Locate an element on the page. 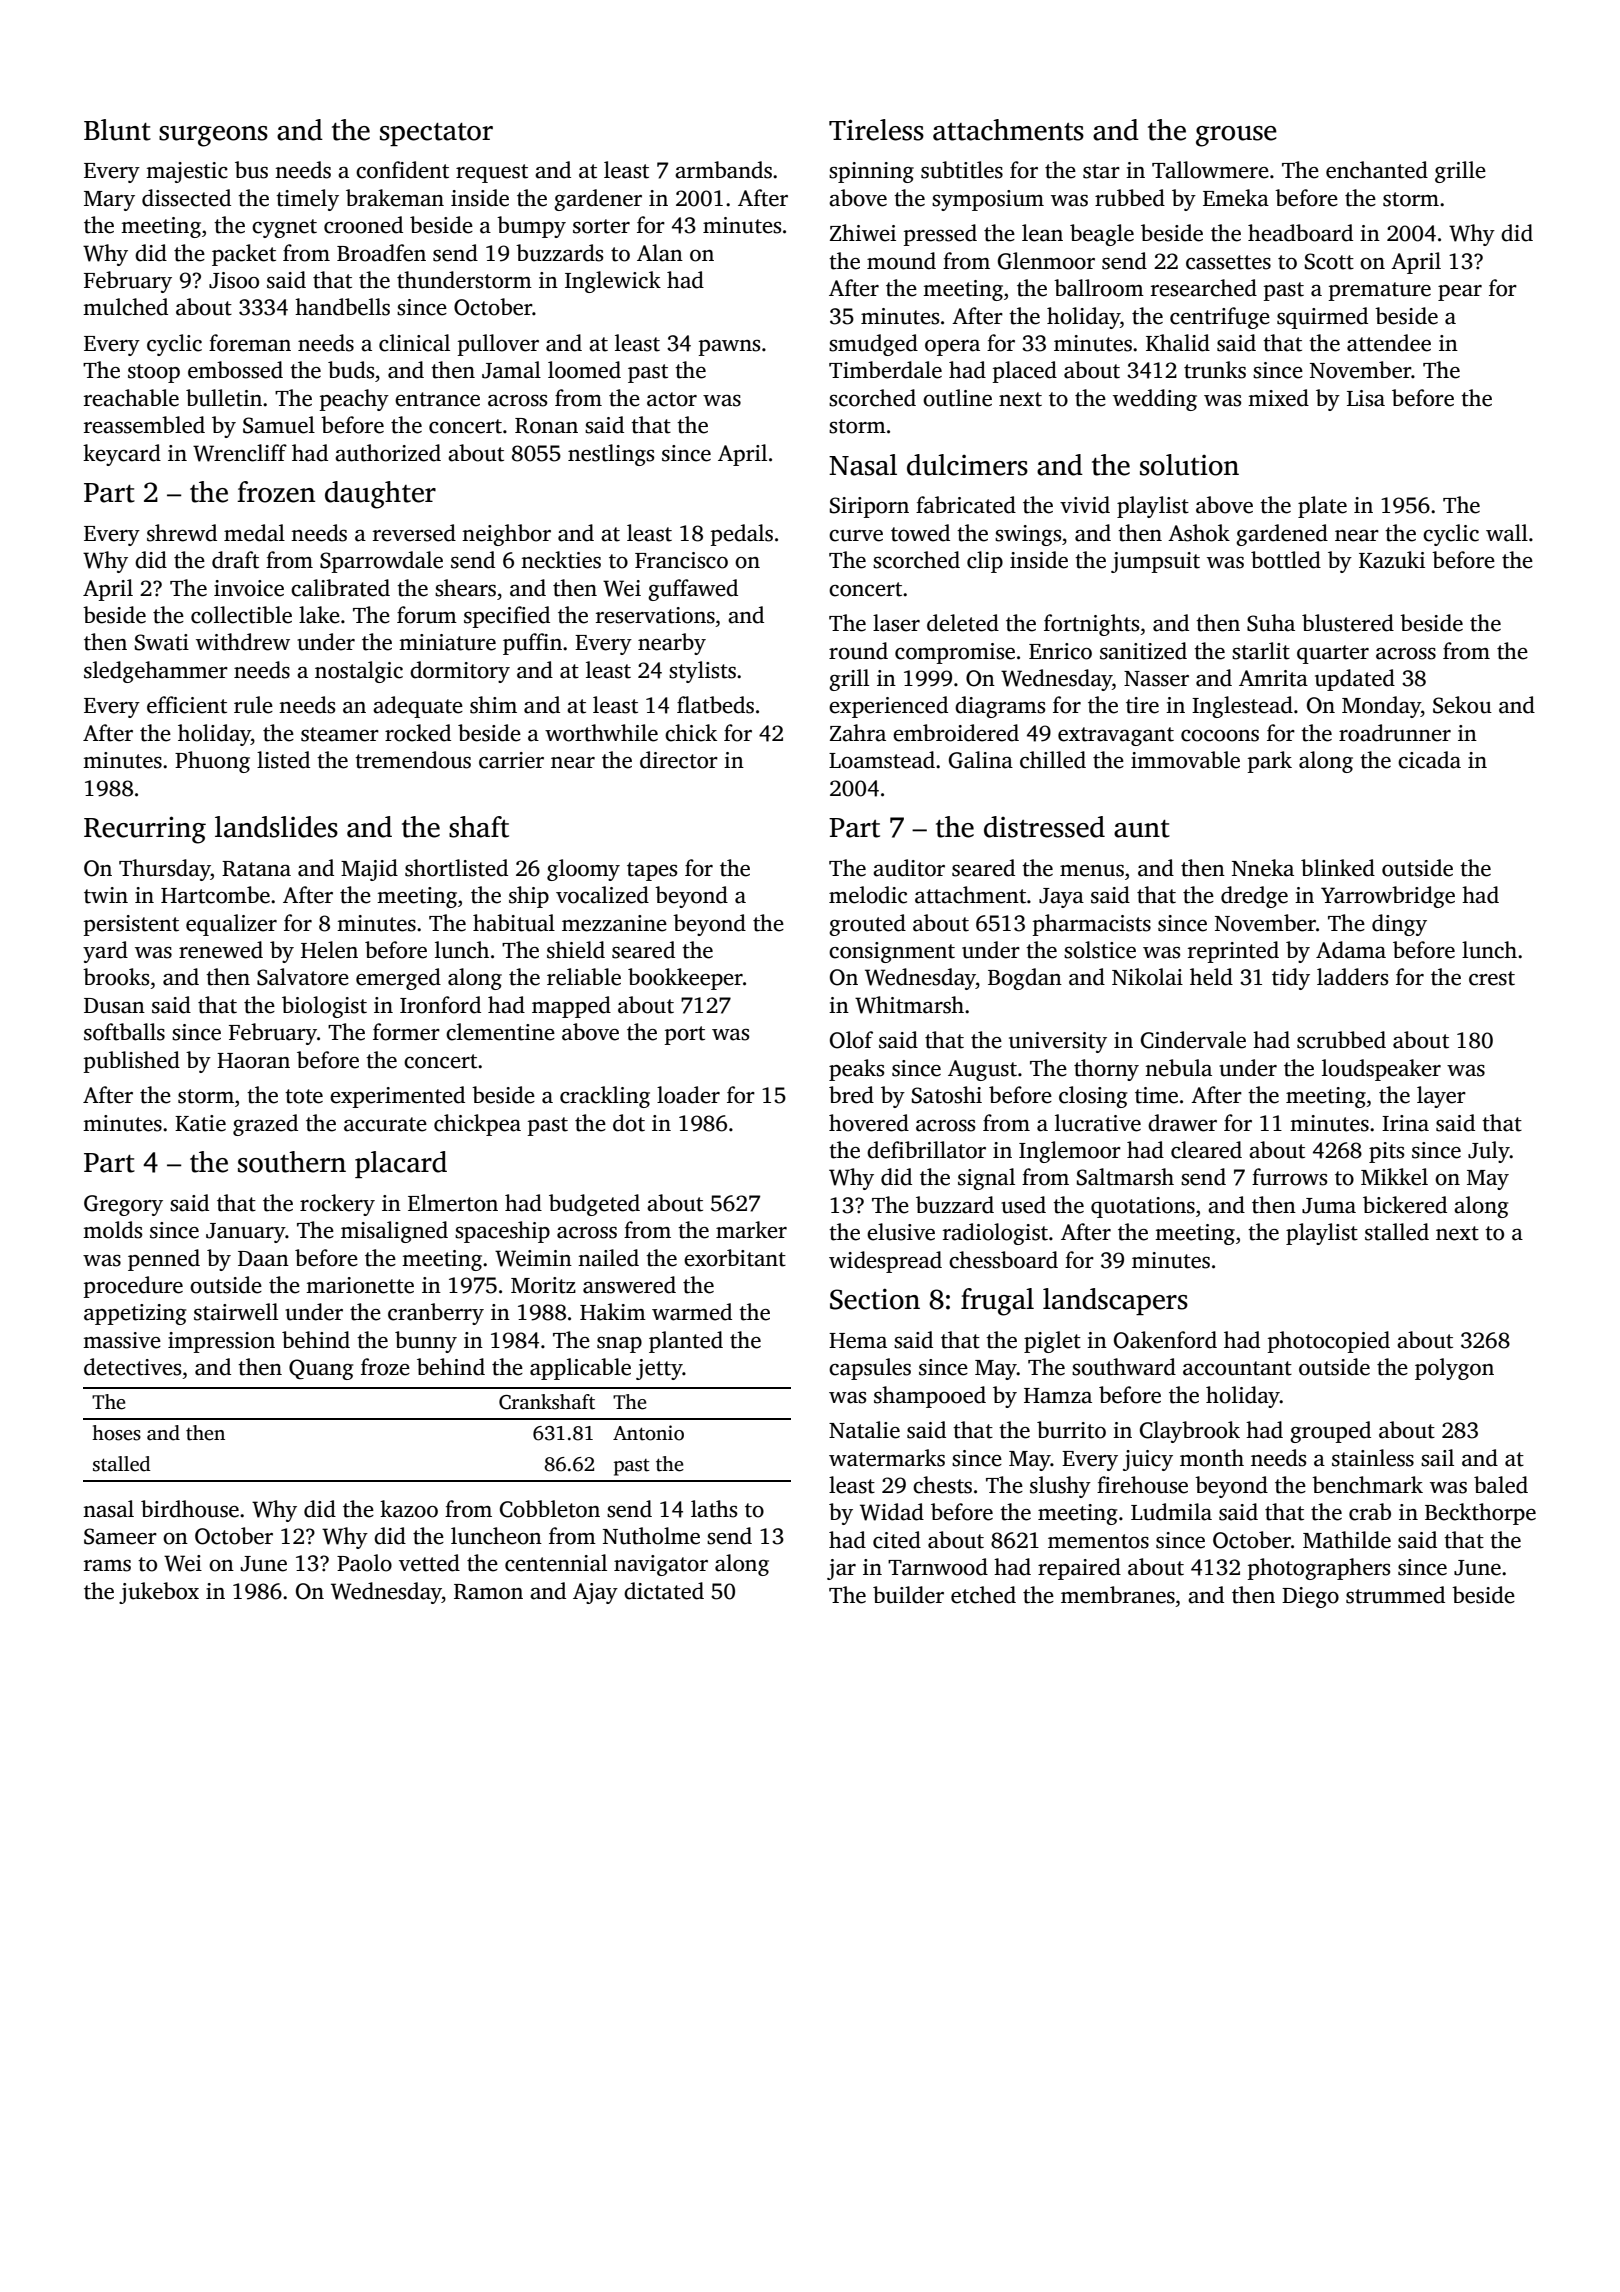 This document has height=2292, width=1620. Zahra is located at coordinates (858, 733).
